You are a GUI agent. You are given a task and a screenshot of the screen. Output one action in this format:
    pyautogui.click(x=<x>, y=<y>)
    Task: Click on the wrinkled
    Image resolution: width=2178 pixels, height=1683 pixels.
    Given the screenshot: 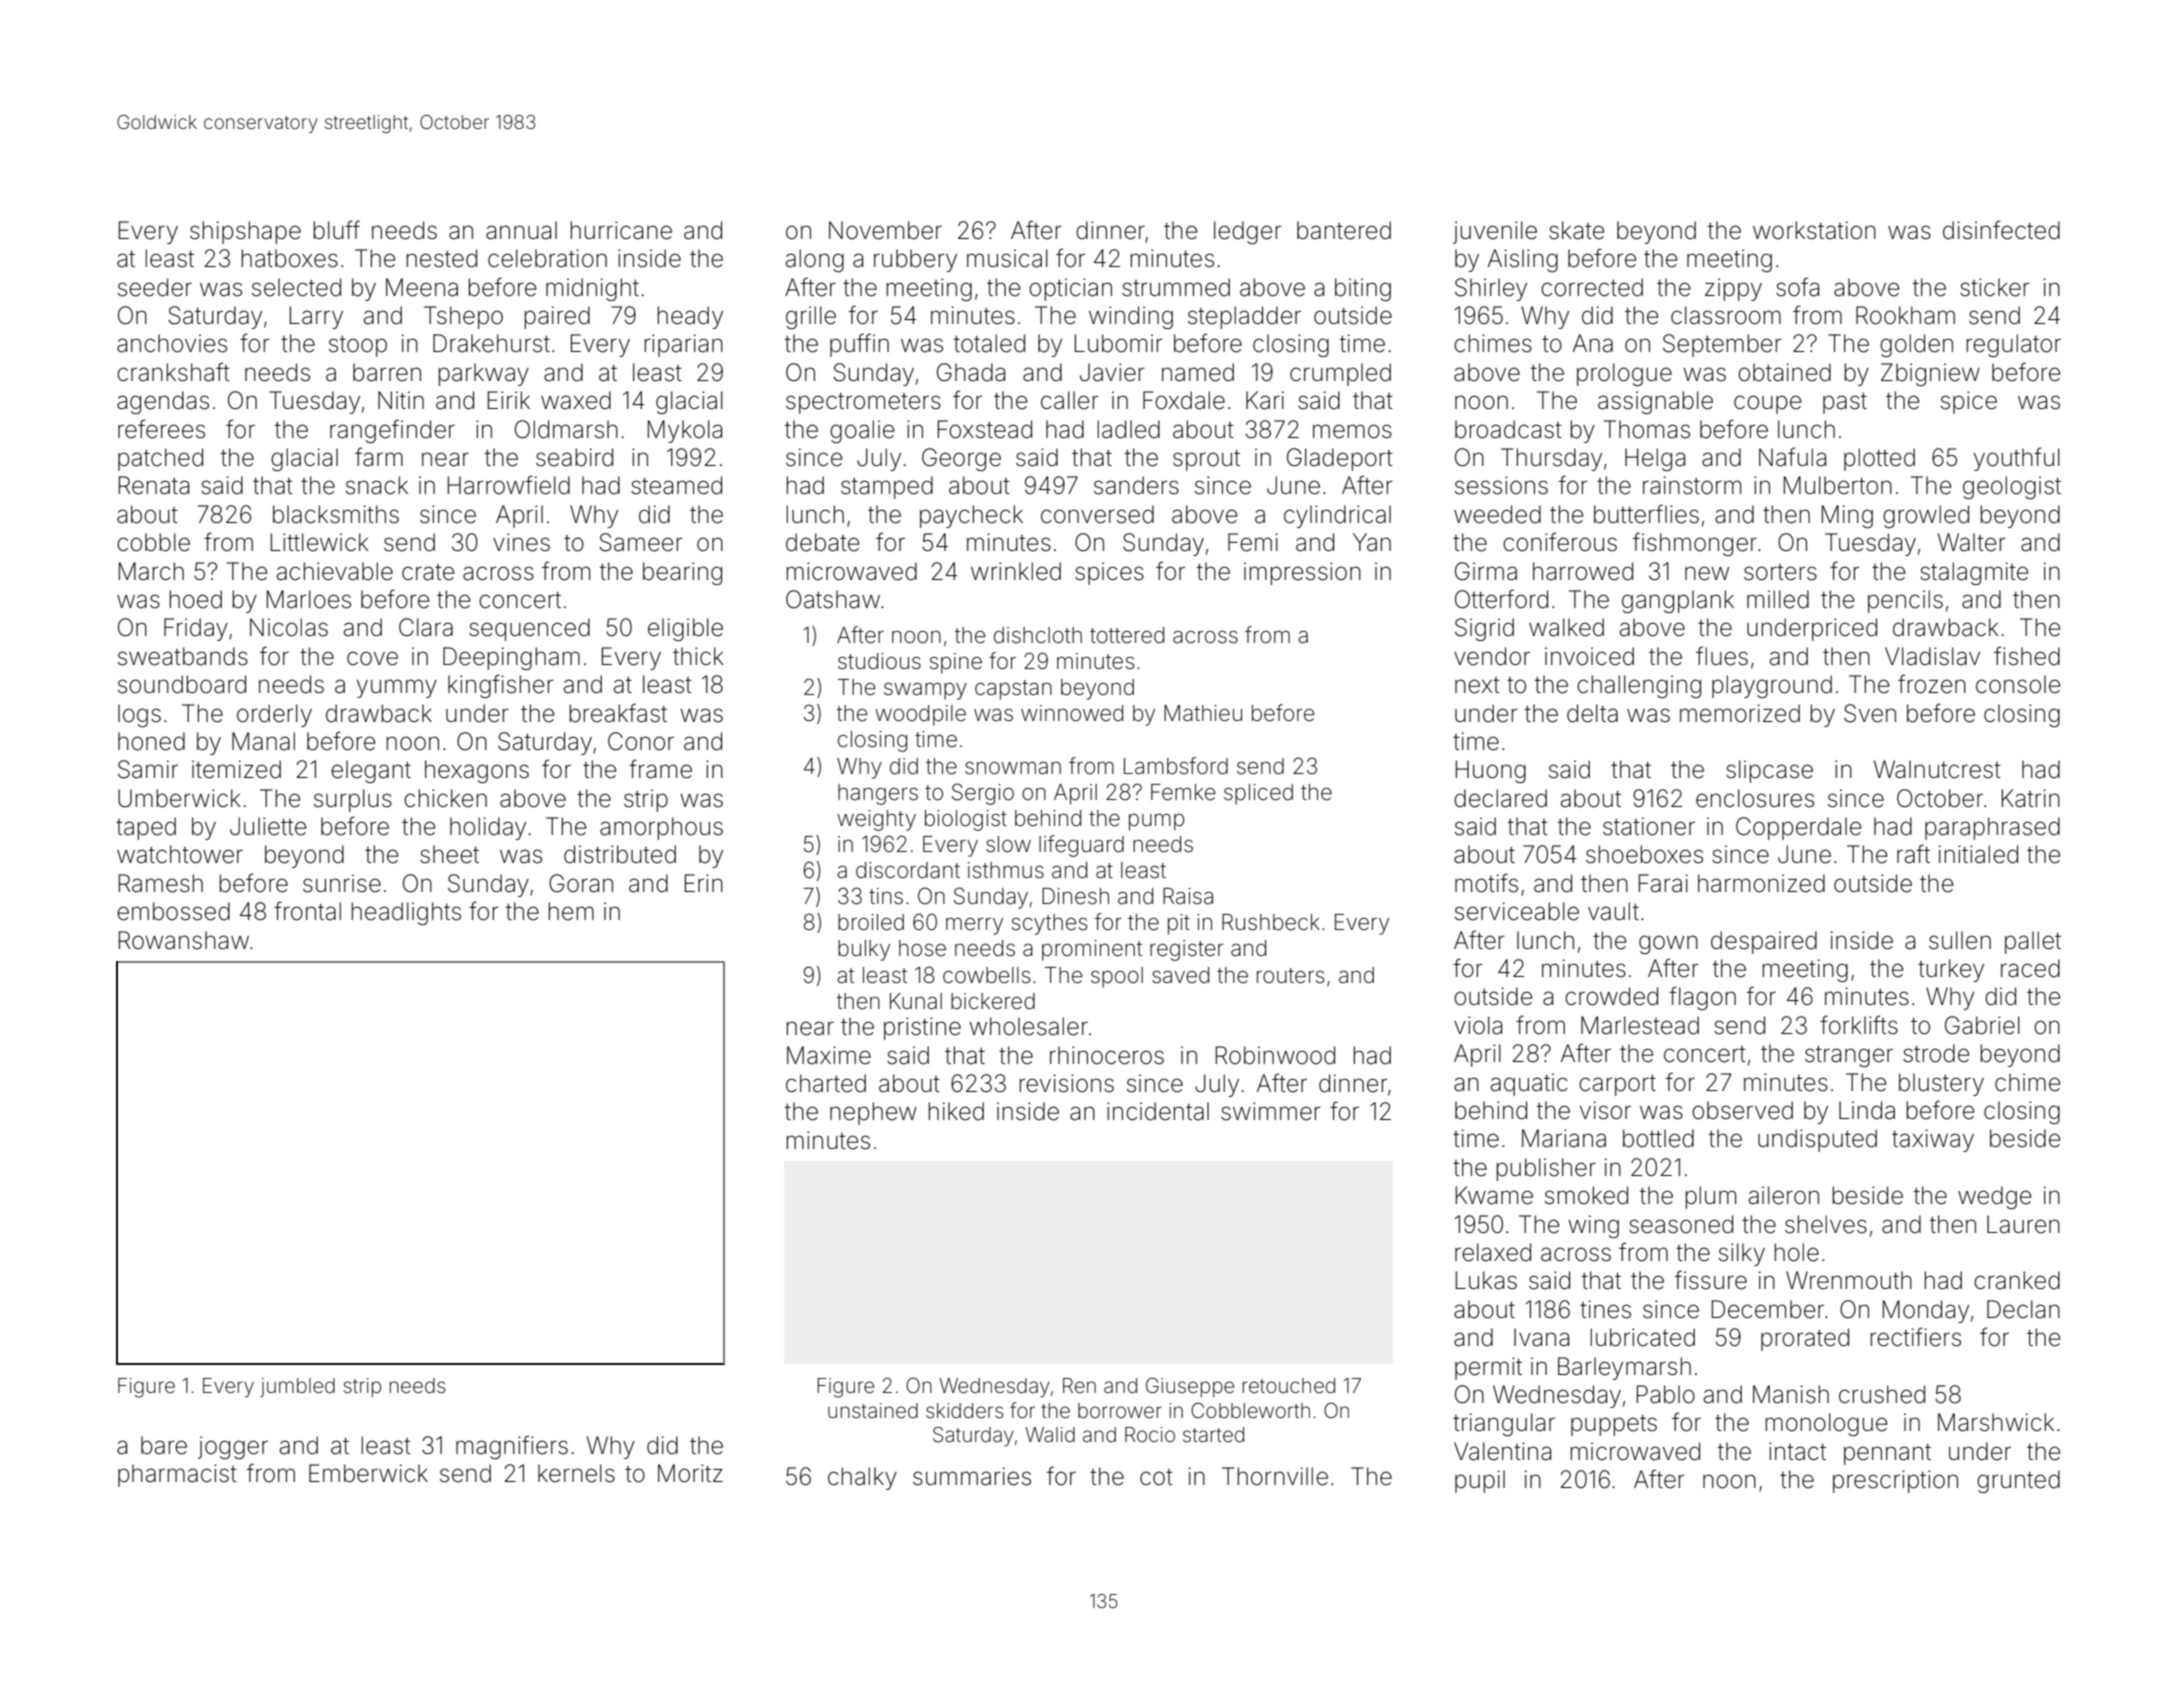 What is the action you would take?
    pyautogui.click(x=1016, y=571)
